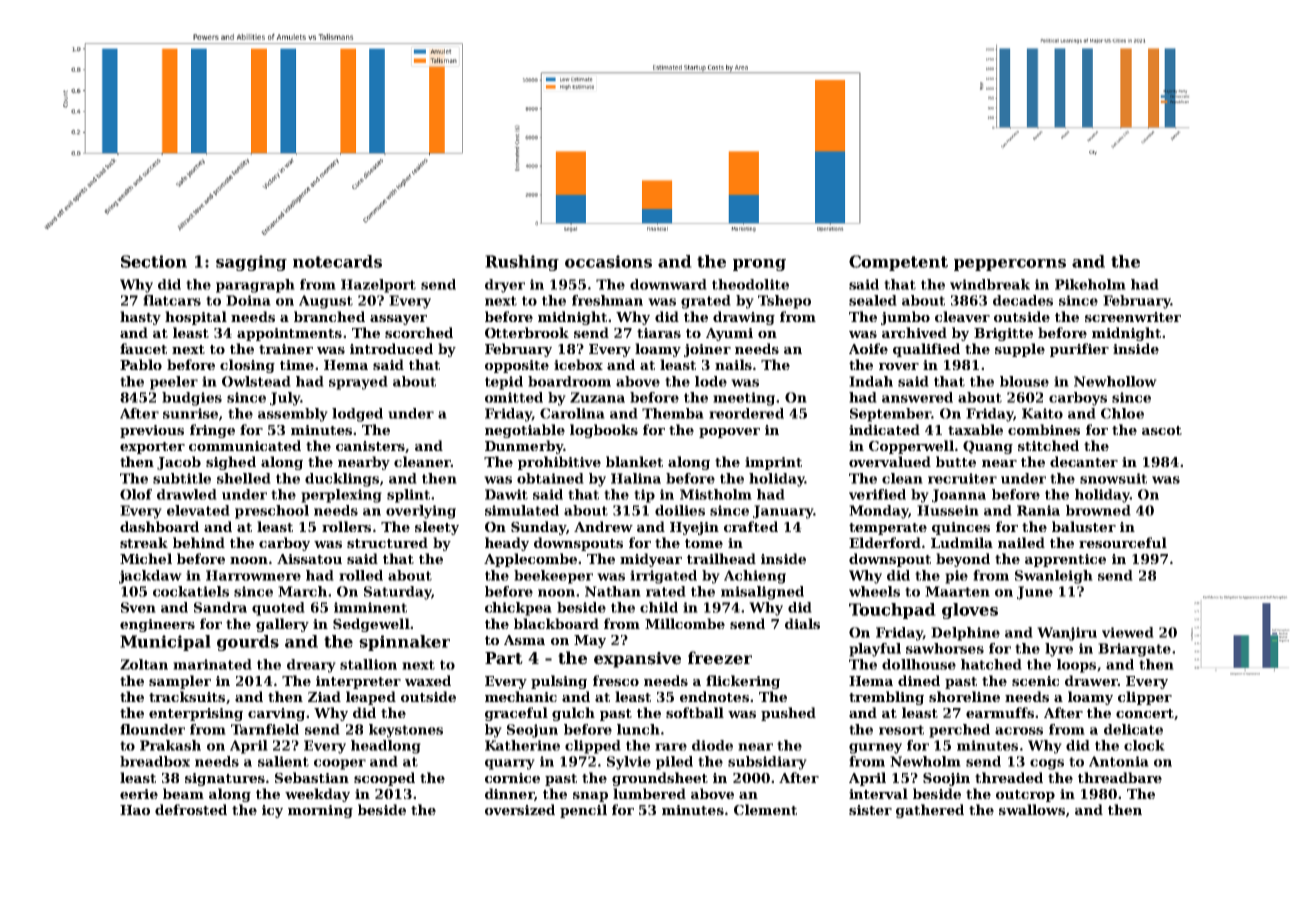 This screenshot has width=1308, height=924. I want to click on fringe, so click(212, 431).
